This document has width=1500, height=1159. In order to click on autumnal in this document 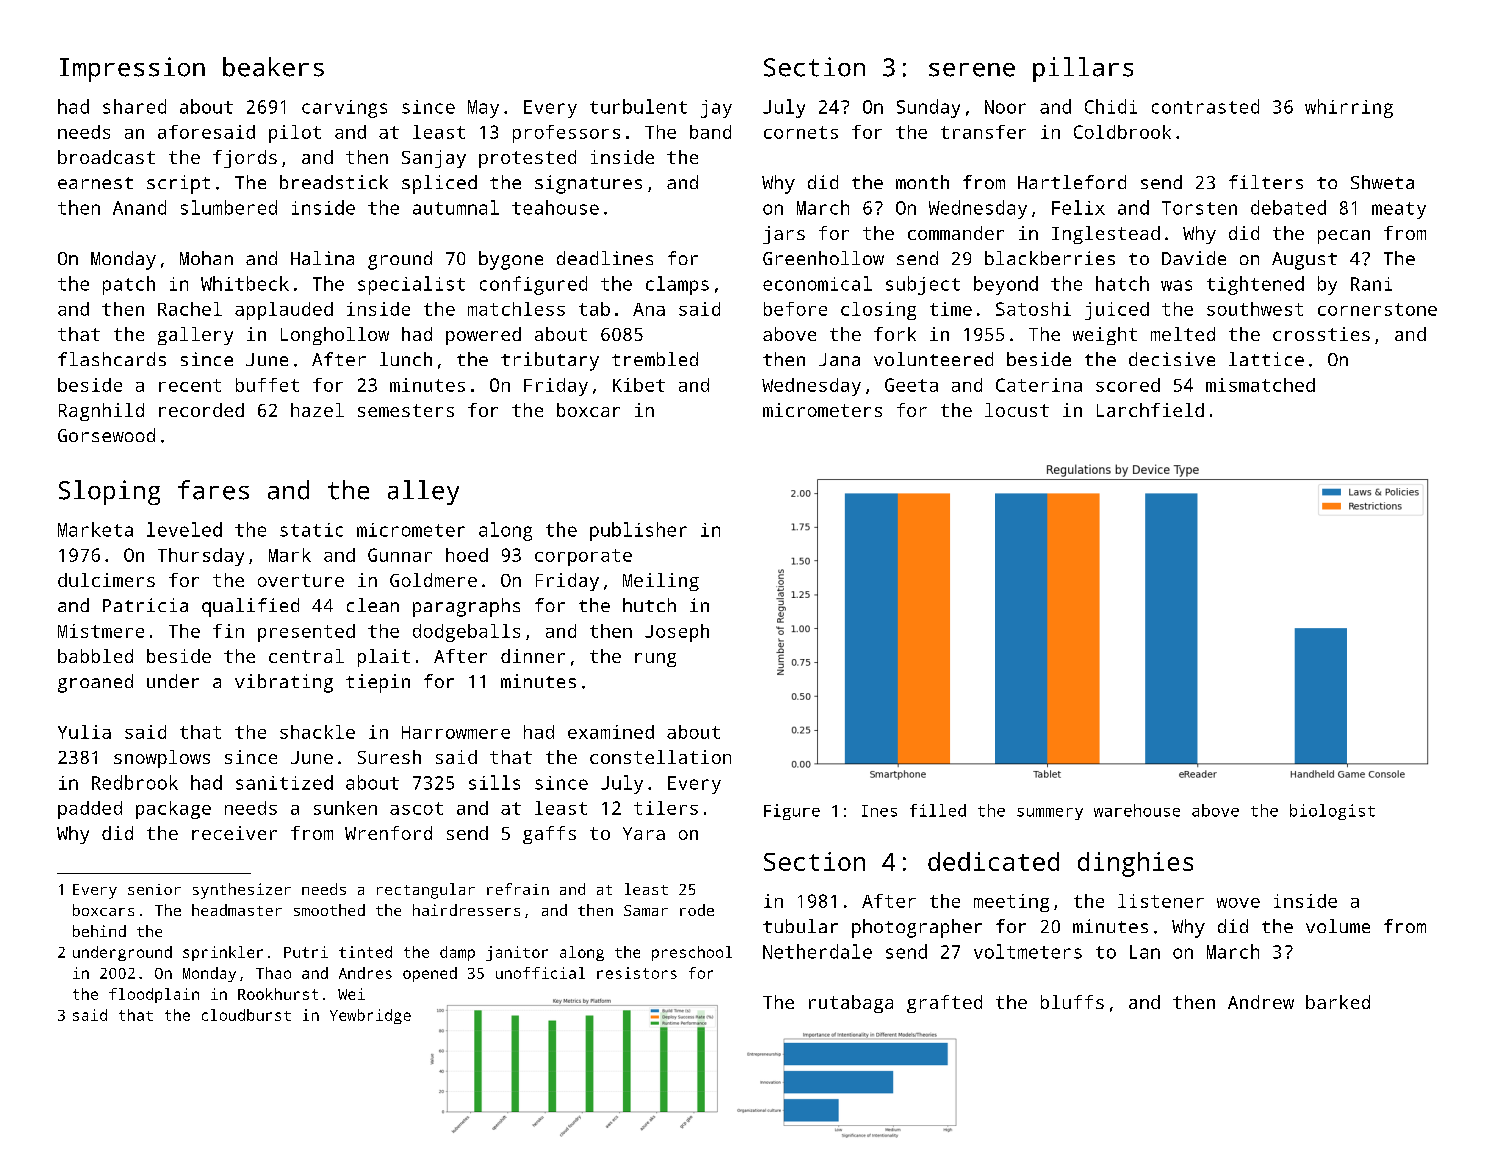, I will do `click(456, 207)`.
